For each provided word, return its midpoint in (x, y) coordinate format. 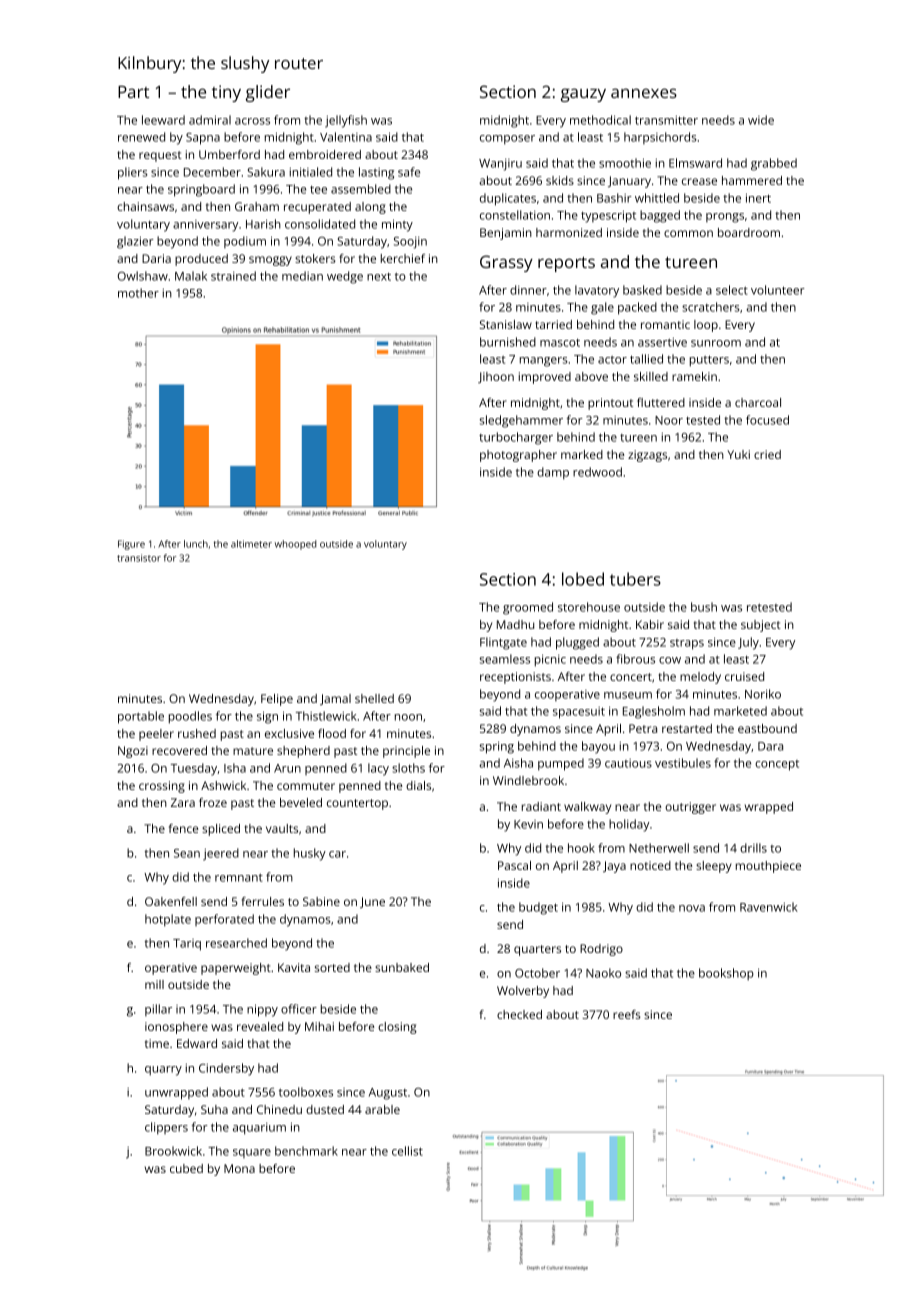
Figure (131, 545)
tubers (635, 579)
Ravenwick (769, 907)
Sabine (321, 901)
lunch (196, 544)
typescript (608, 216)
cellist (407, 1151)
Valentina (346, 137)
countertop (357, 804)
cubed (186, 1168)
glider (268, 93)
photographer (518, 456)
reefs (627, 1014)
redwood (597, 472)
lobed (583, 579)
